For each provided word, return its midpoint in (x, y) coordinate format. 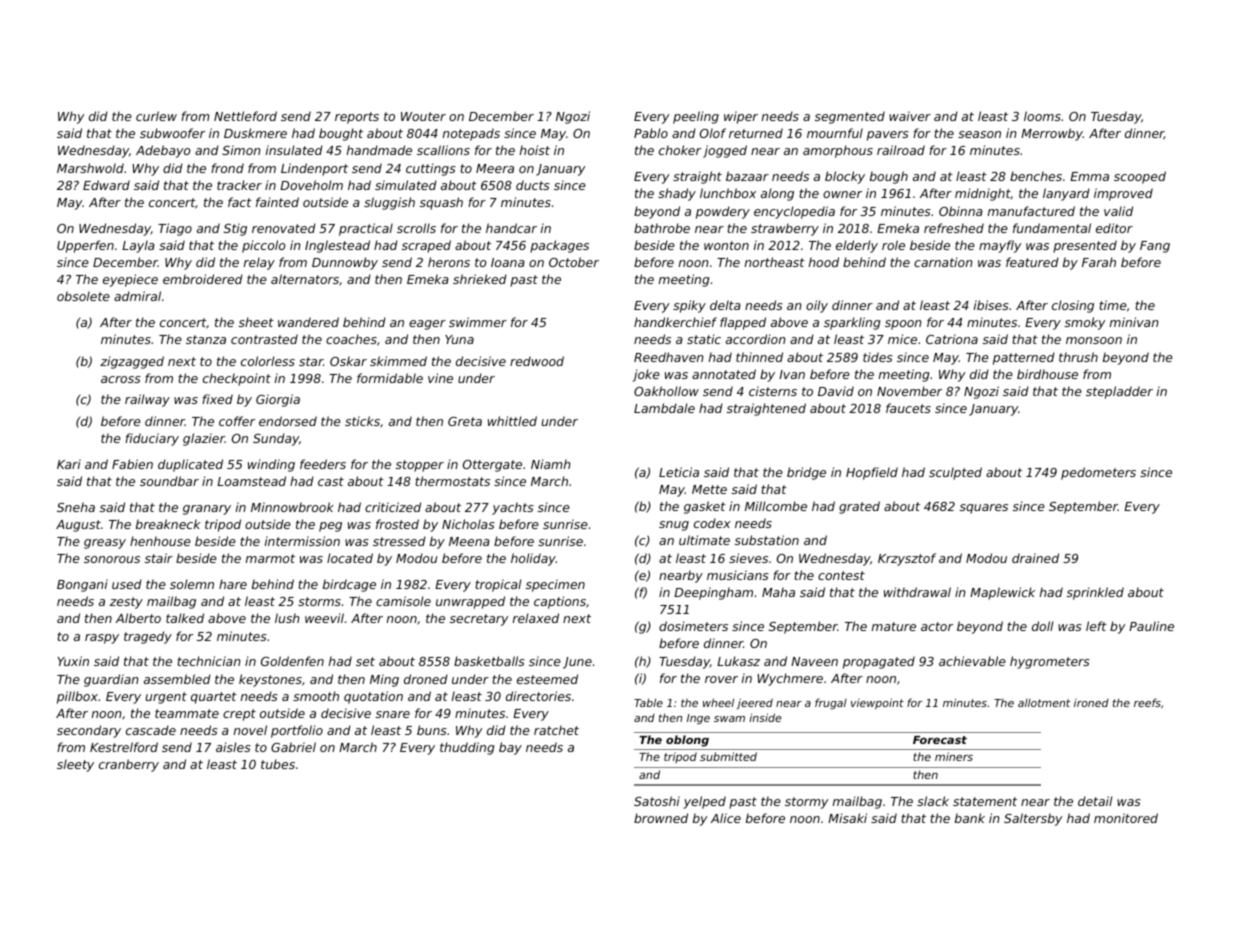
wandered (308, 322)
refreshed (954, 228)
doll (1042, 626)
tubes (278, 764)
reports (357, 118)
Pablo (651, 133)
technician (208, 661)
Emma (1089, 176)
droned (426, 679)
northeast (775, 262)
